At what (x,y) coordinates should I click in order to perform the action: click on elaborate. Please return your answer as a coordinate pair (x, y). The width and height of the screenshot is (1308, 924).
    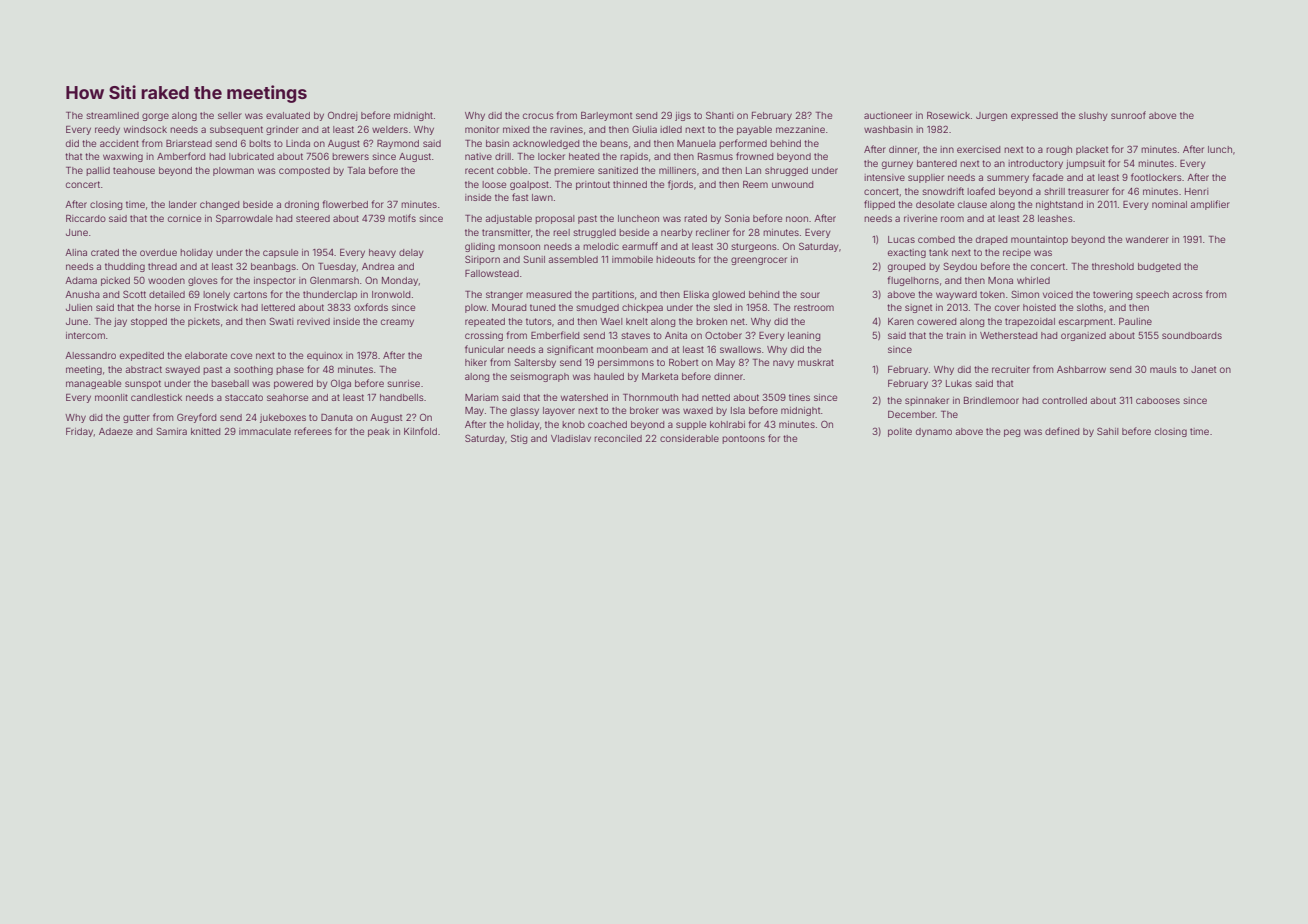
    Looking at the image, I should click on (206, 355).
